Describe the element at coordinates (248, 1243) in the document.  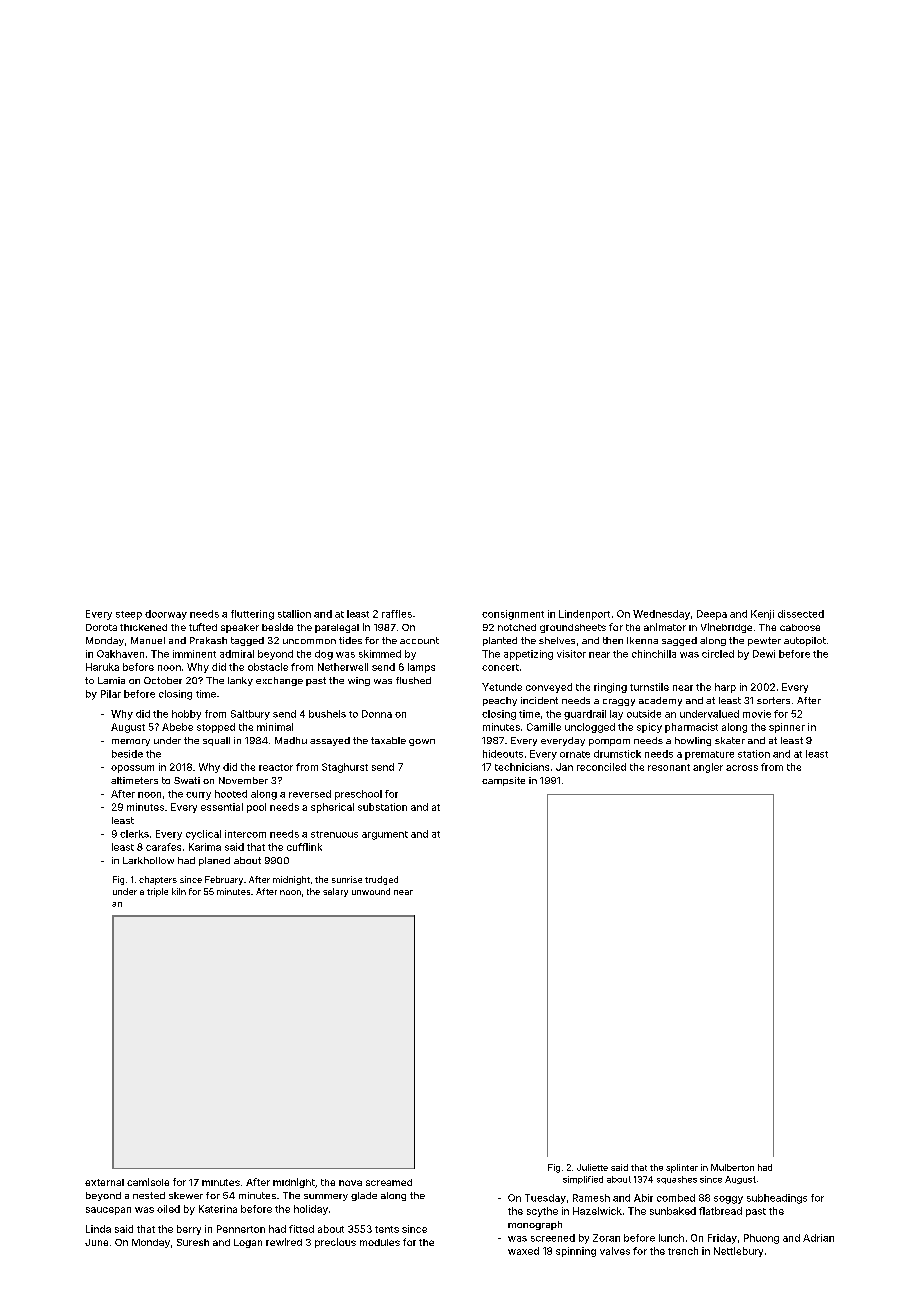
I see `Logan` at that location.
